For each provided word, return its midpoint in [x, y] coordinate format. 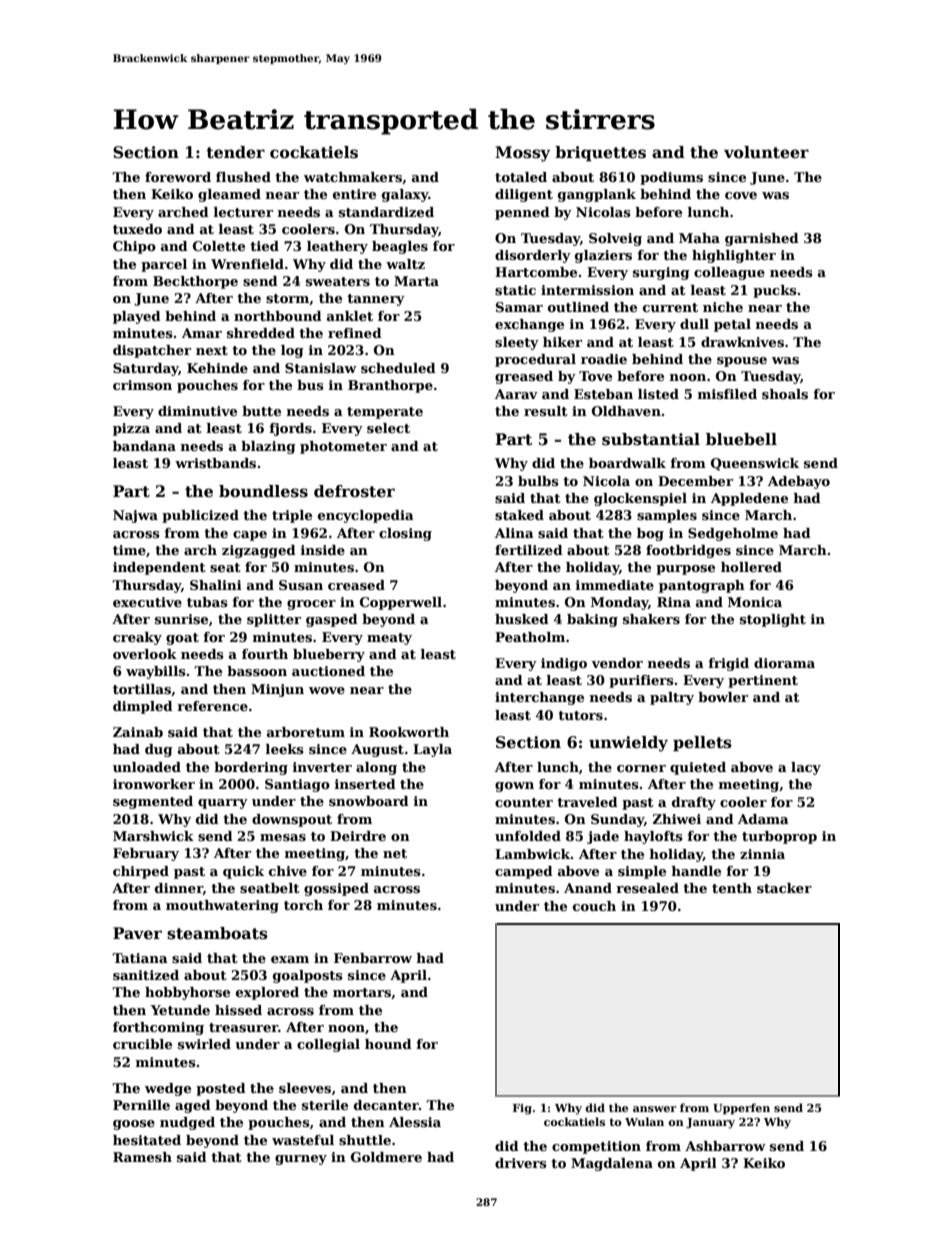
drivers [521, 1163]
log [292, 351]
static [515, 290]
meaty [389, 639]
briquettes [600, 153]
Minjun [277, 690]
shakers [651, 619]
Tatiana [140, 958]
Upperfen [741, 1109]
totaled [521, 177]
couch [594, 906]
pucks [775, 291]
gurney [301, 1160]
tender [235, 152]
